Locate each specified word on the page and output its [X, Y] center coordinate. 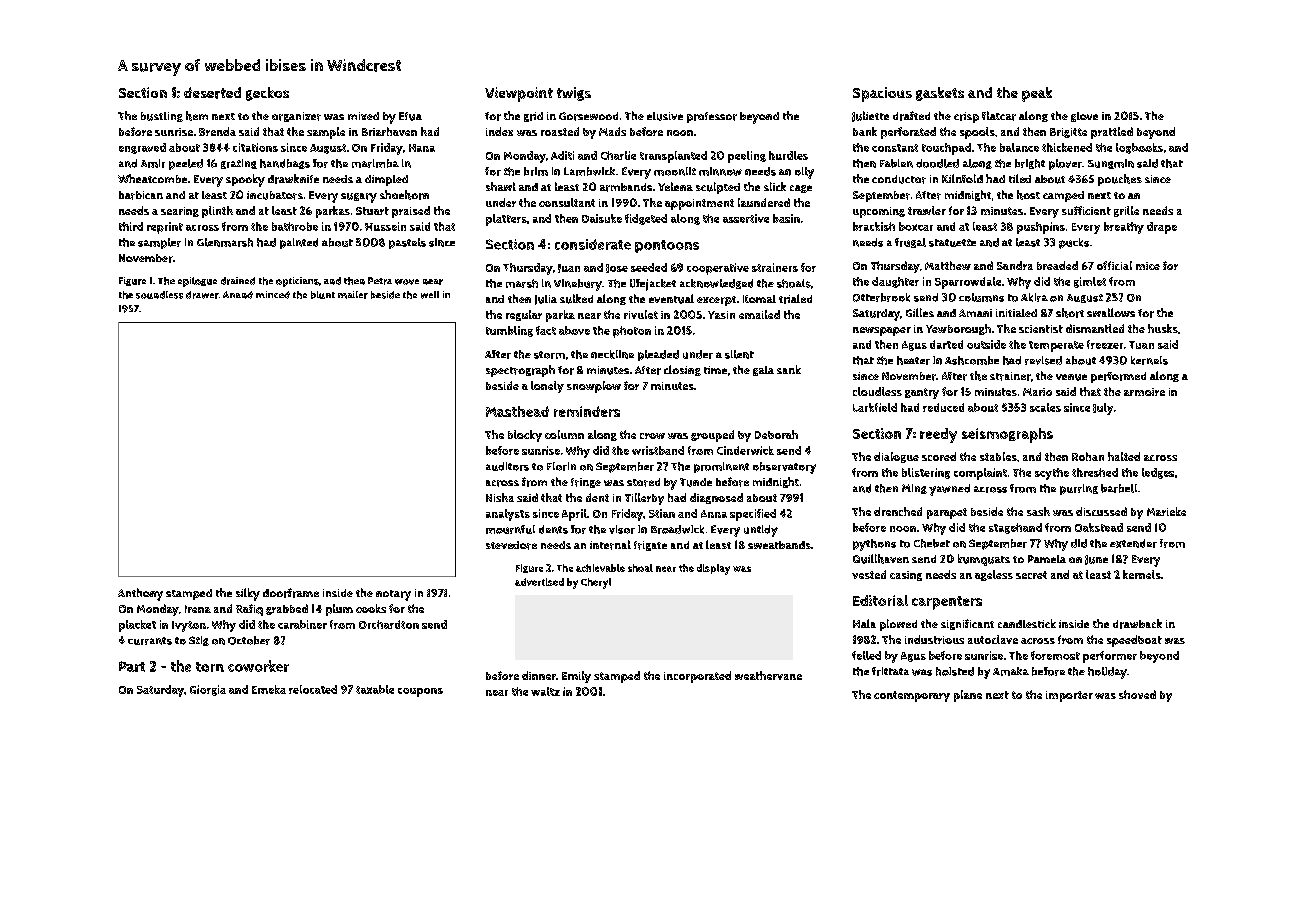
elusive [665, 116]
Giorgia [208, 690]
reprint [165, 228]
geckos [267, 94]
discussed [1101, 511]
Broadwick [677, 529]
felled [866, 655]
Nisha [500, 497]
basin [786, 218]
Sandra [1015, 265]
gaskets [940, 94]
